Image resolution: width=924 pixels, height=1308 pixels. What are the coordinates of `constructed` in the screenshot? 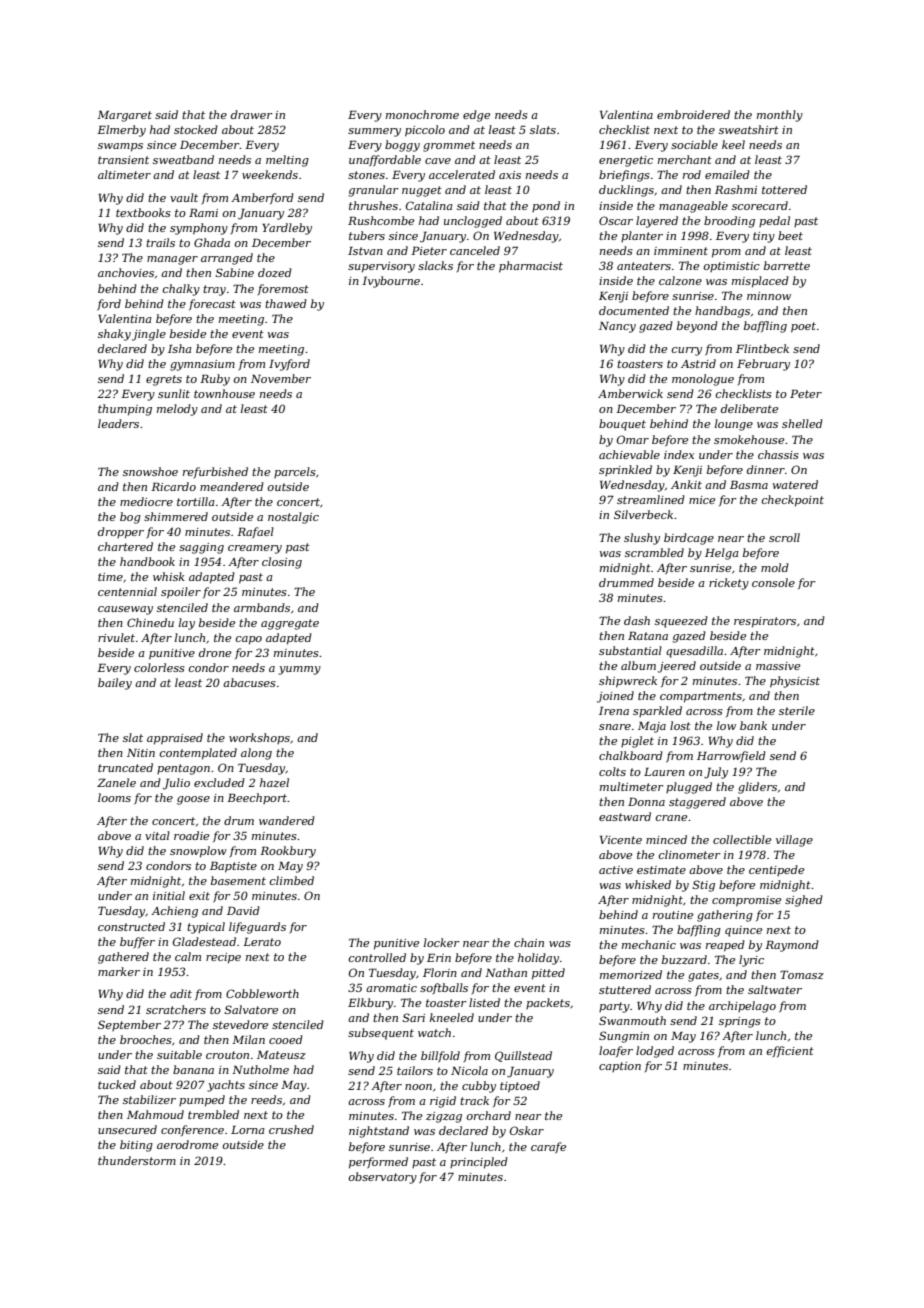 It's located at (131, 926).
